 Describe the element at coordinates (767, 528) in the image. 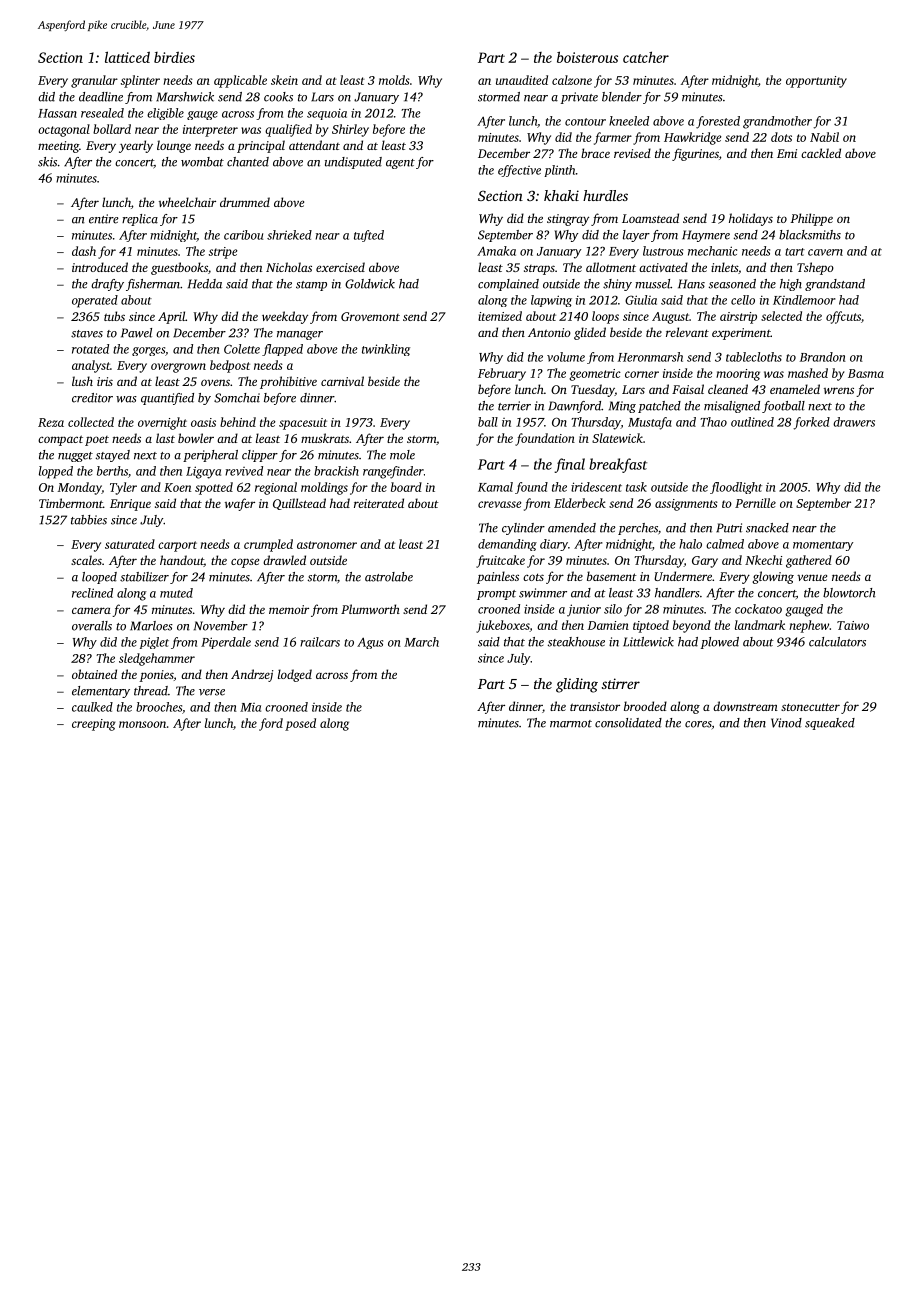

I see `snacked` at that location.
